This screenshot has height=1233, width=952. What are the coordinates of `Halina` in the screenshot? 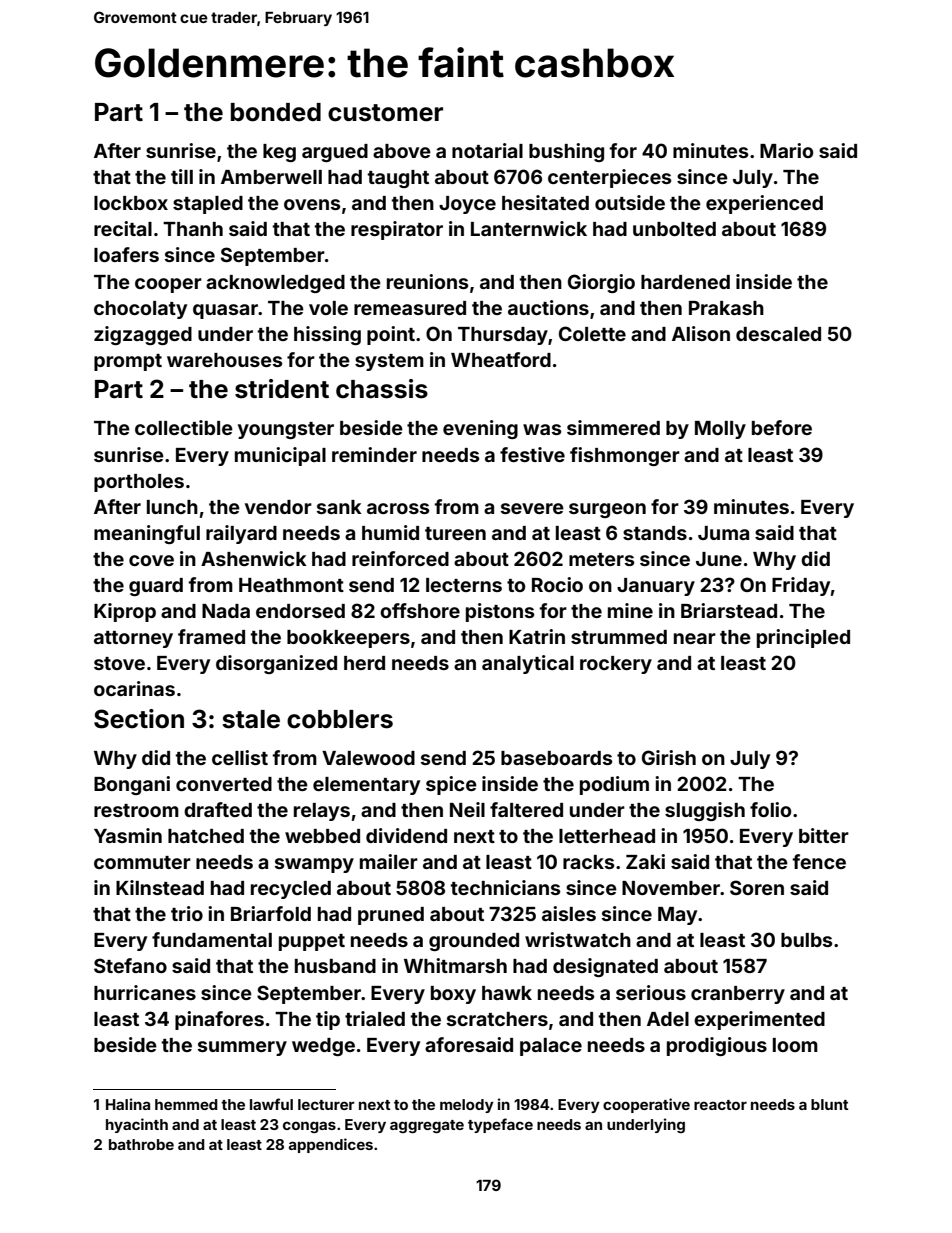 It's located at (128, 1104).
